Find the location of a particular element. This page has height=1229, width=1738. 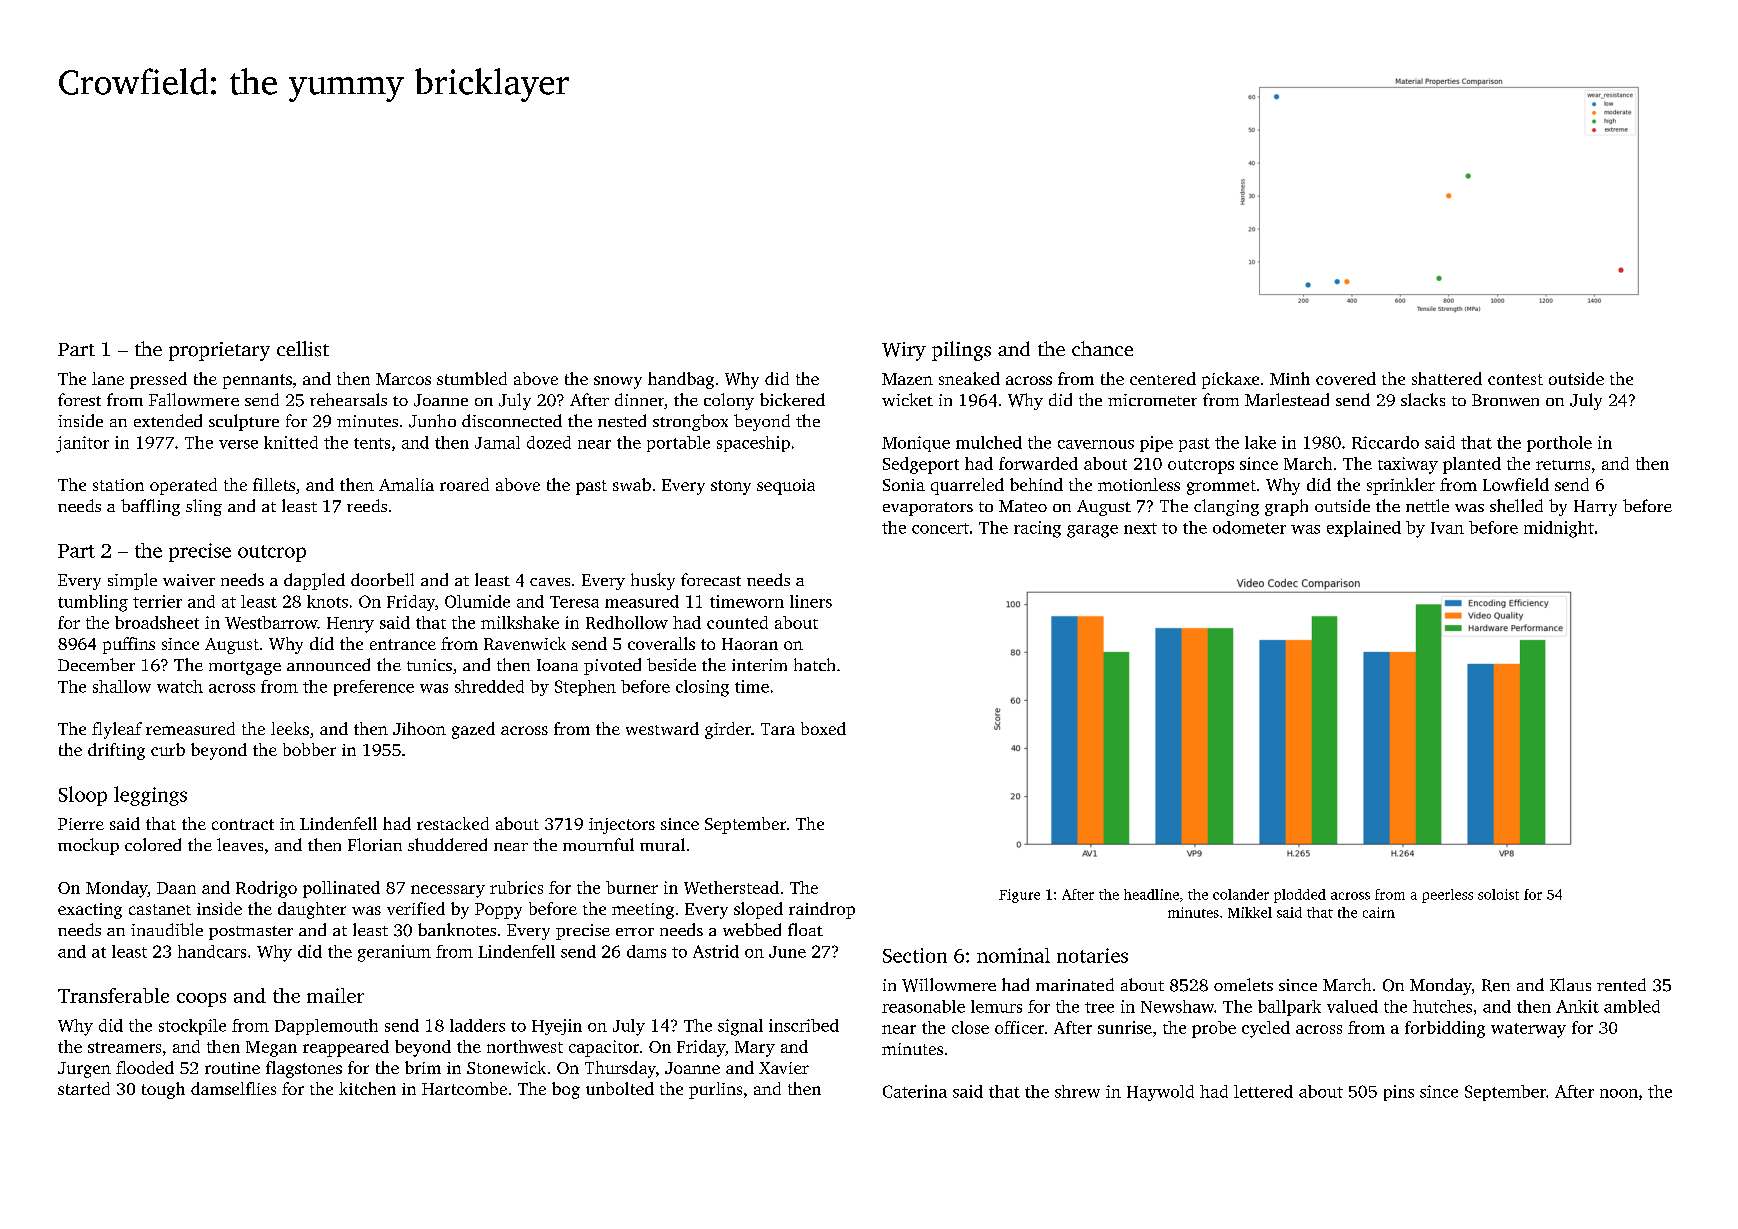

Willowmere is located at coordinates (949, 985).
